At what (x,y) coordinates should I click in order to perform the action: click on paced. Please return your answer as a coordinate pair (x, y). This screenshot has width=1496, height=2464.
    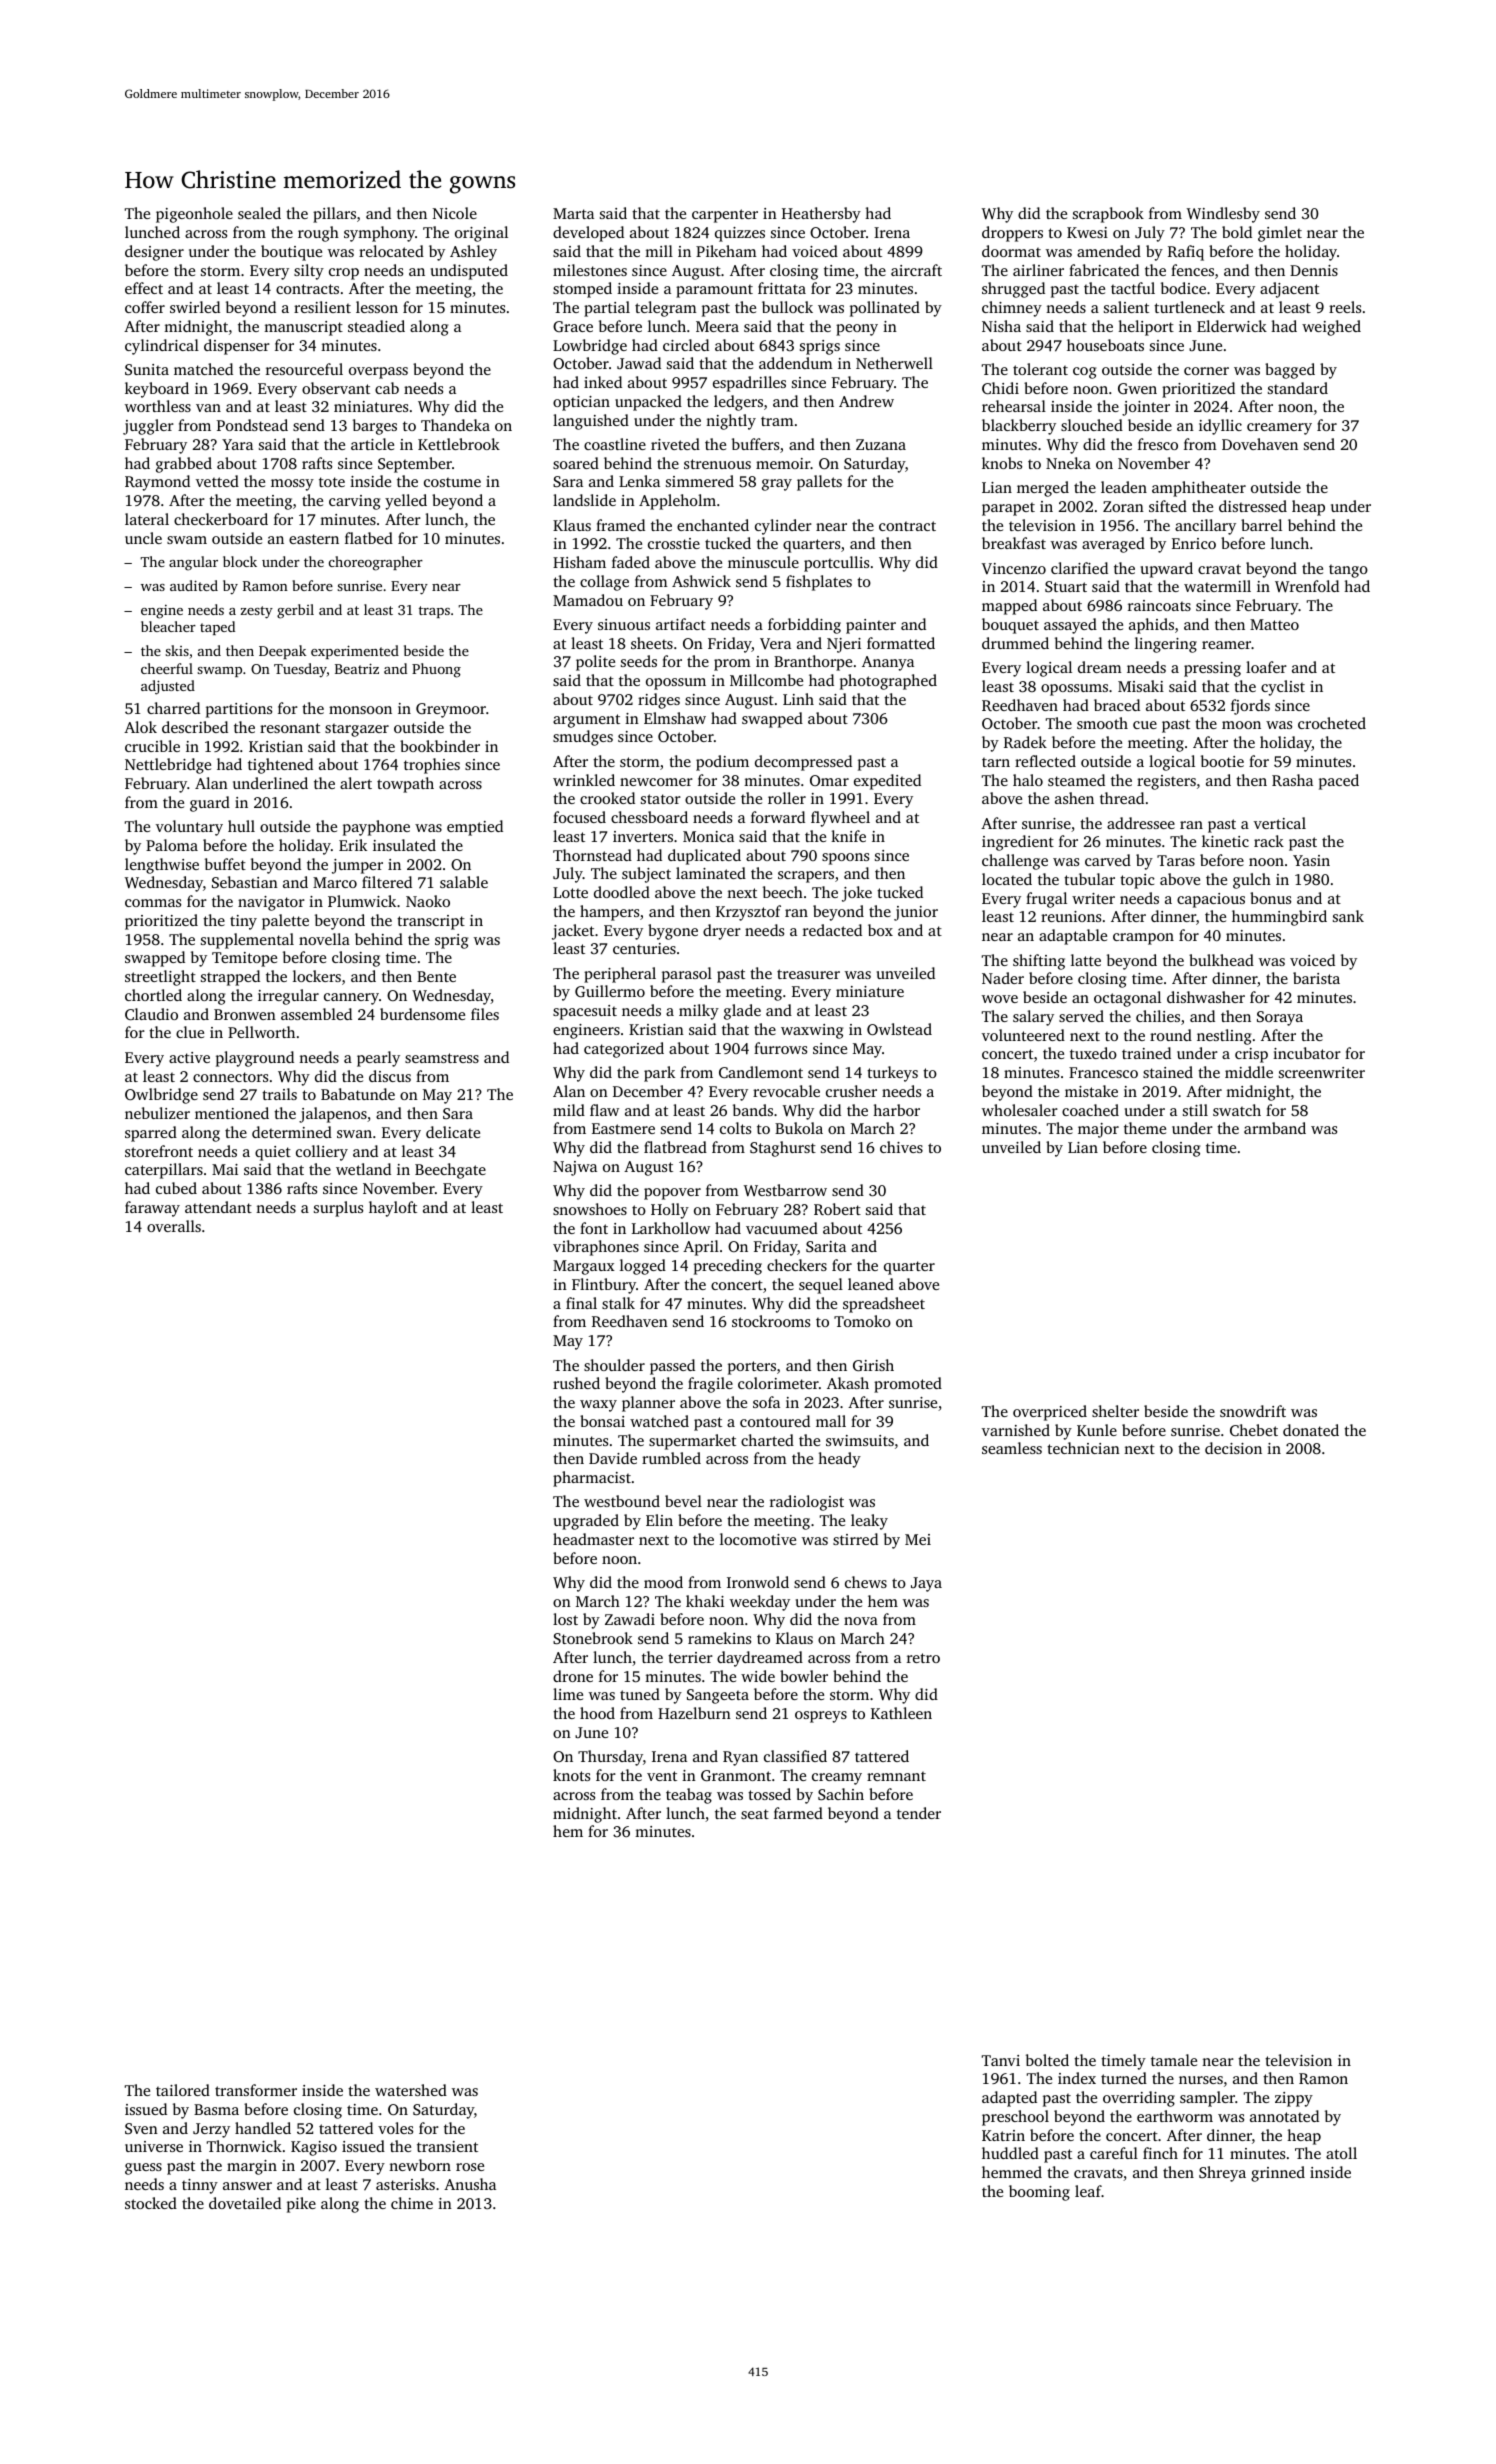
    Looking at the image, I should click on (1339, 782).
